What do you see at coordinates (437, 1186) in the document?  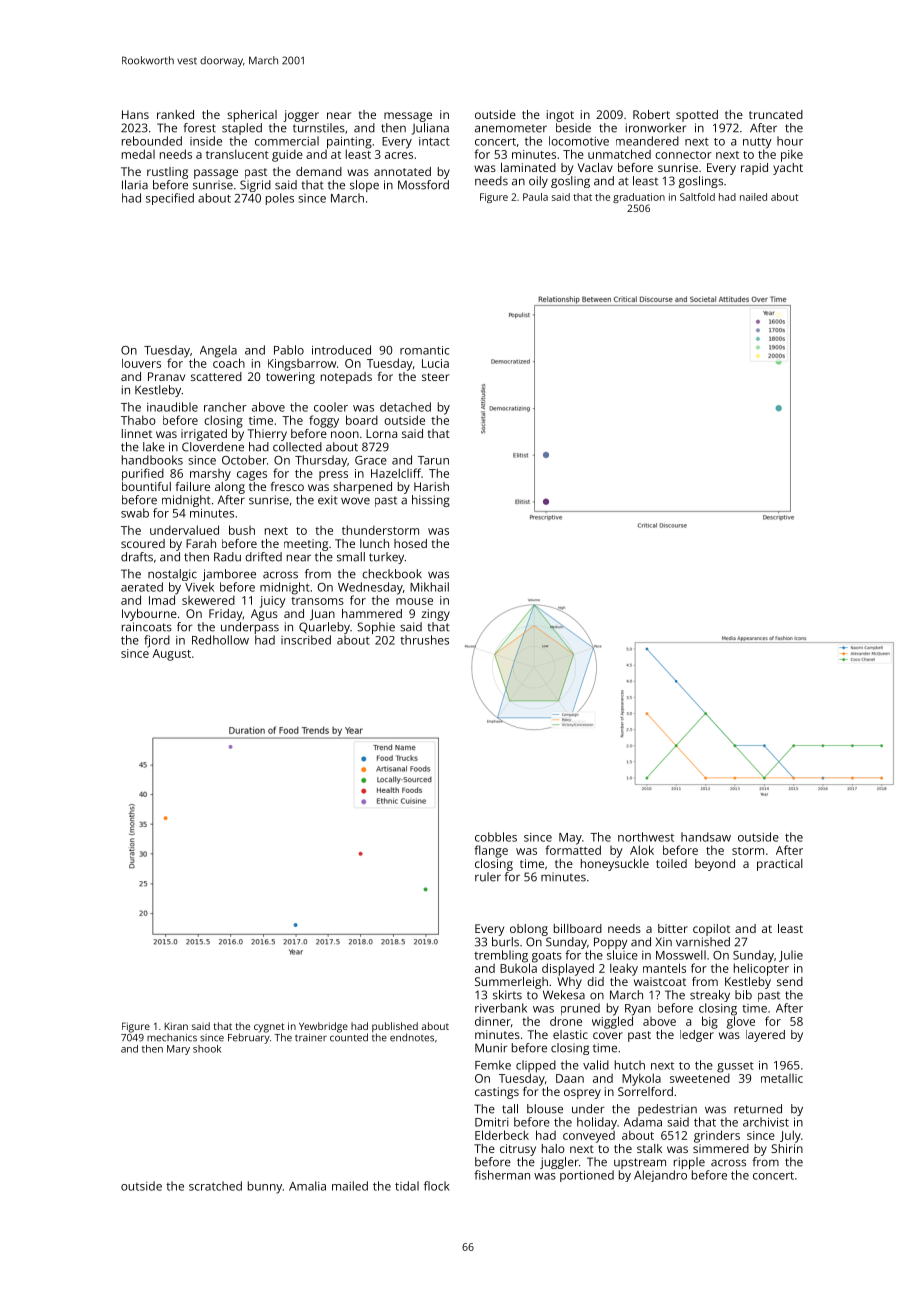 I see `flock` at bounding box center [437, 1186].
